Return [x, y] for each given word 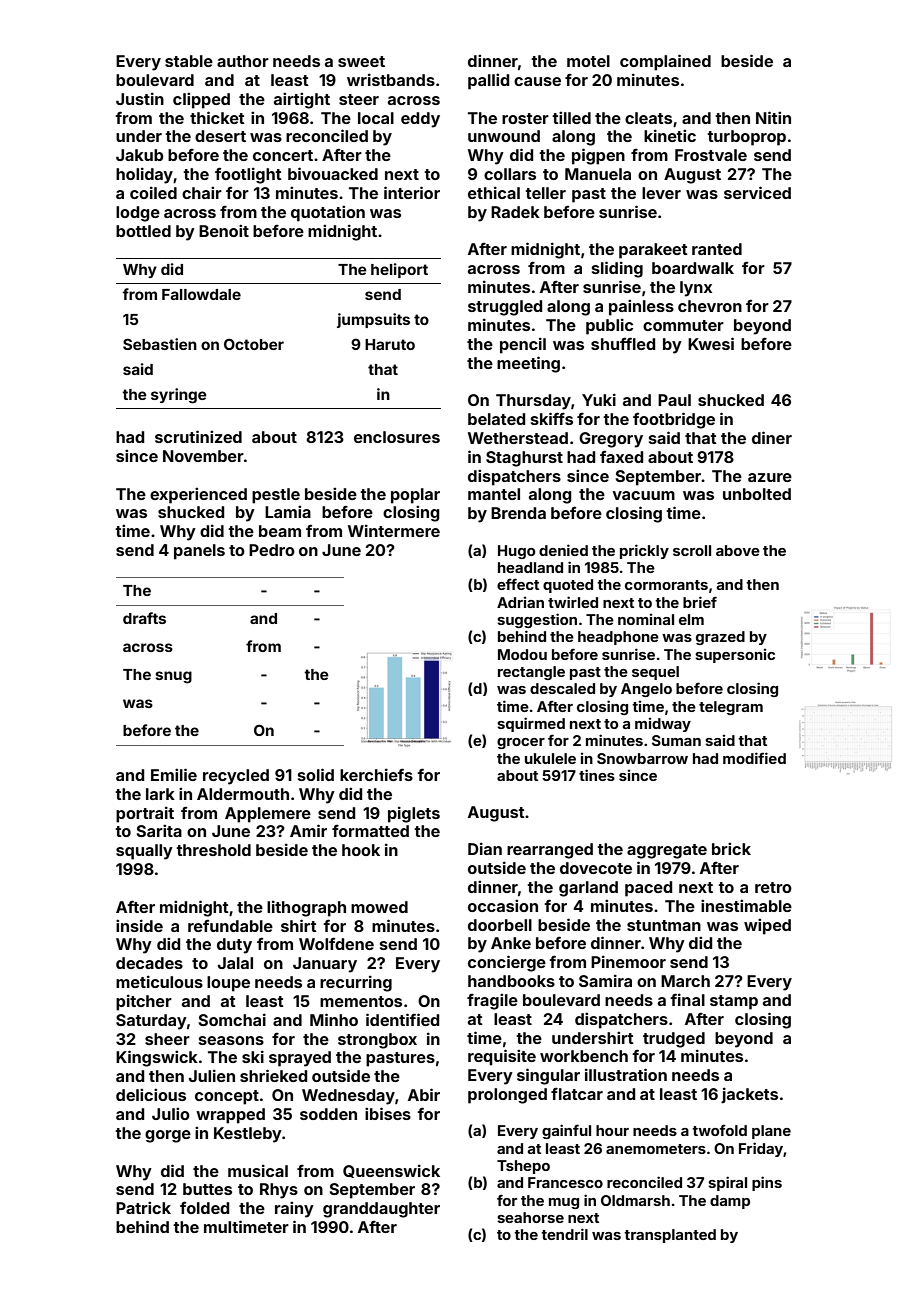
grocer [521, 743]
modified [754, 758]
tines [597, 775]
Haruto [390, 344]
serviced [757, 192]
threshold [213, 850]
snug [173, 677]
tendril [564, 1234]
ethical [494, 192]
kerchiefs [376, 774]
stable [189, 61]
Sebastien [160, 344]
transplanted [670, 1236]
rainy [294, 1209]
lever [661, 193]
